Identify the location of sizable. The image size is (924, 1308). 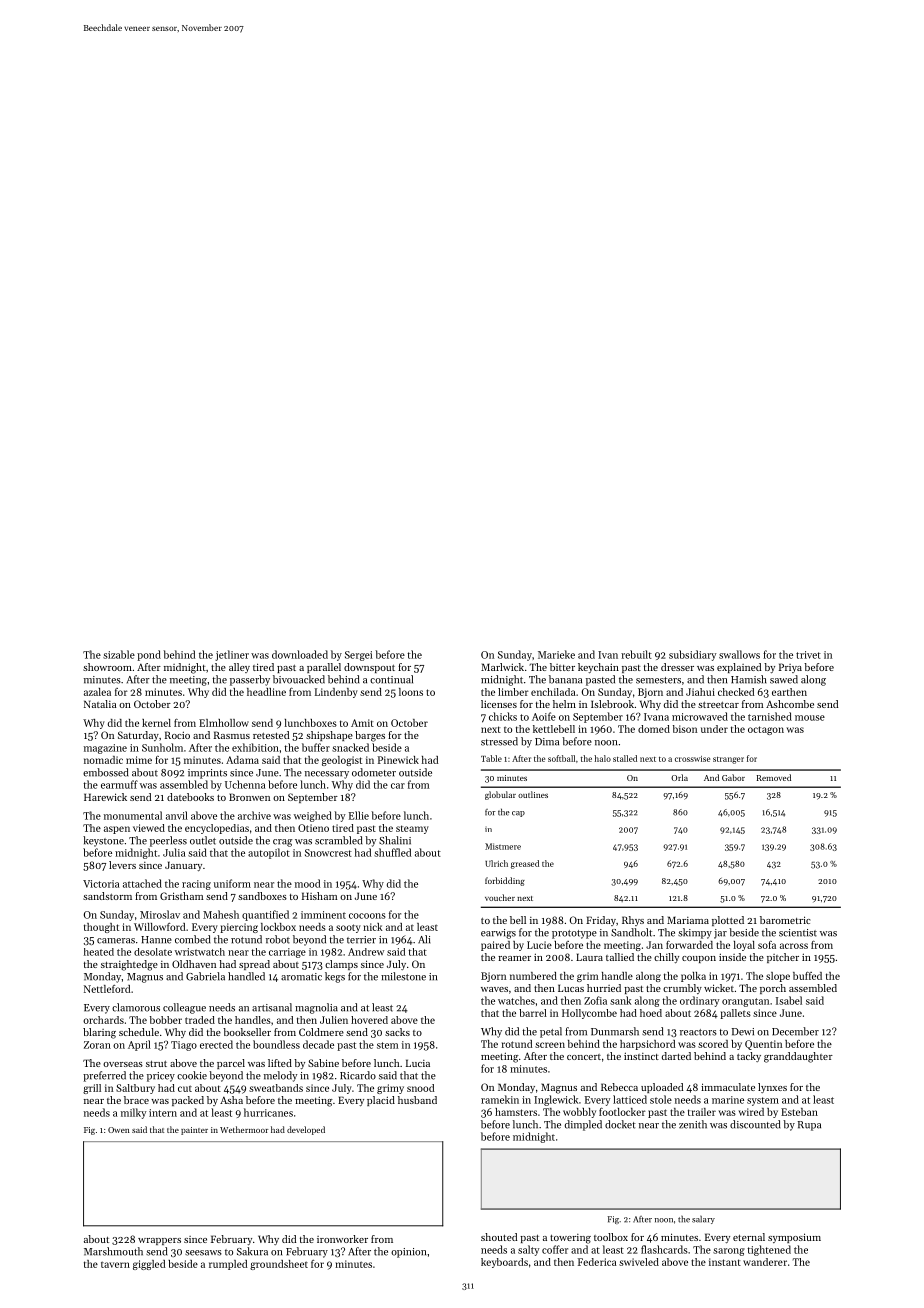
(119, 654).
